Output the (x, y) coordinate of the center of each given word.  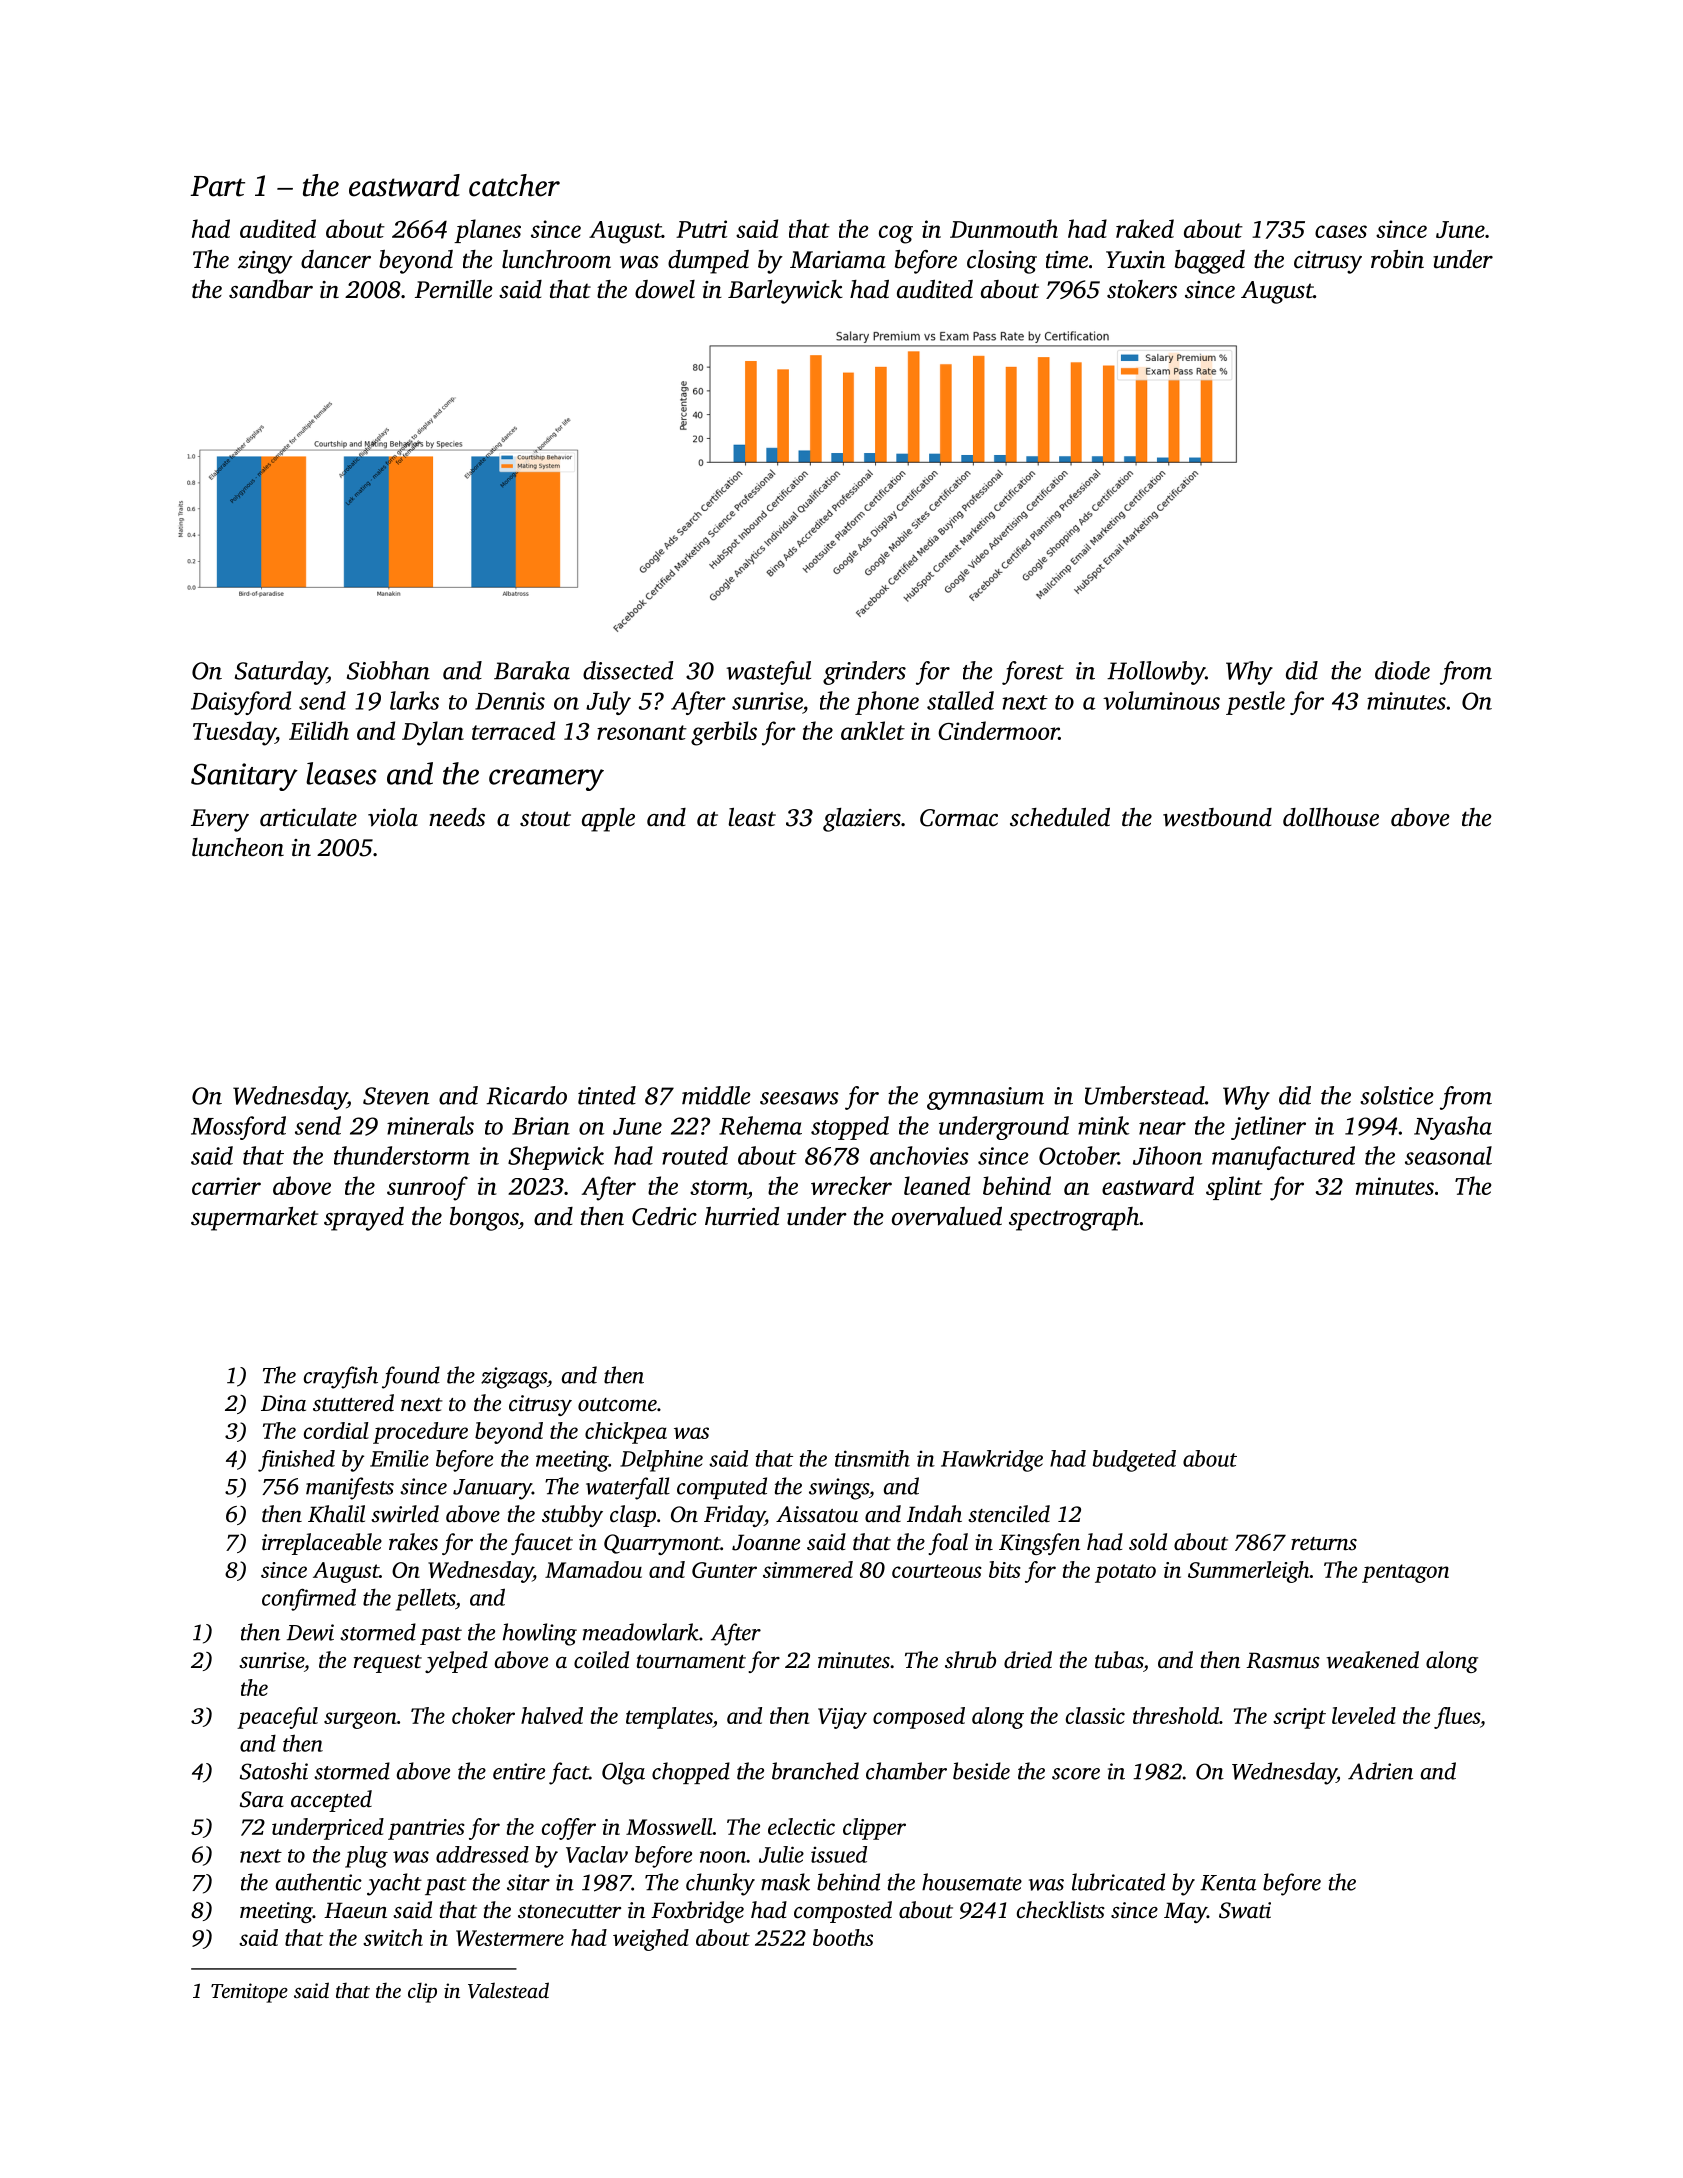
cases (1341, 231)
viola (393, 817)
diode (1402, 670)
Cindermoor (998, 730)
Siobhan (388, 670)
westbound (1217, 817)
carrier (226, 1186)
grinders (864, 673)
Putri (701, 229)
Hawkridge (992, 1461)
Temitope (249, 1993)
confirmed (309, 1599)
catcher (514, 185)
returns (1324, 1544)
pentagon (1405, 1573)
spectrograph (1074, 1219)
